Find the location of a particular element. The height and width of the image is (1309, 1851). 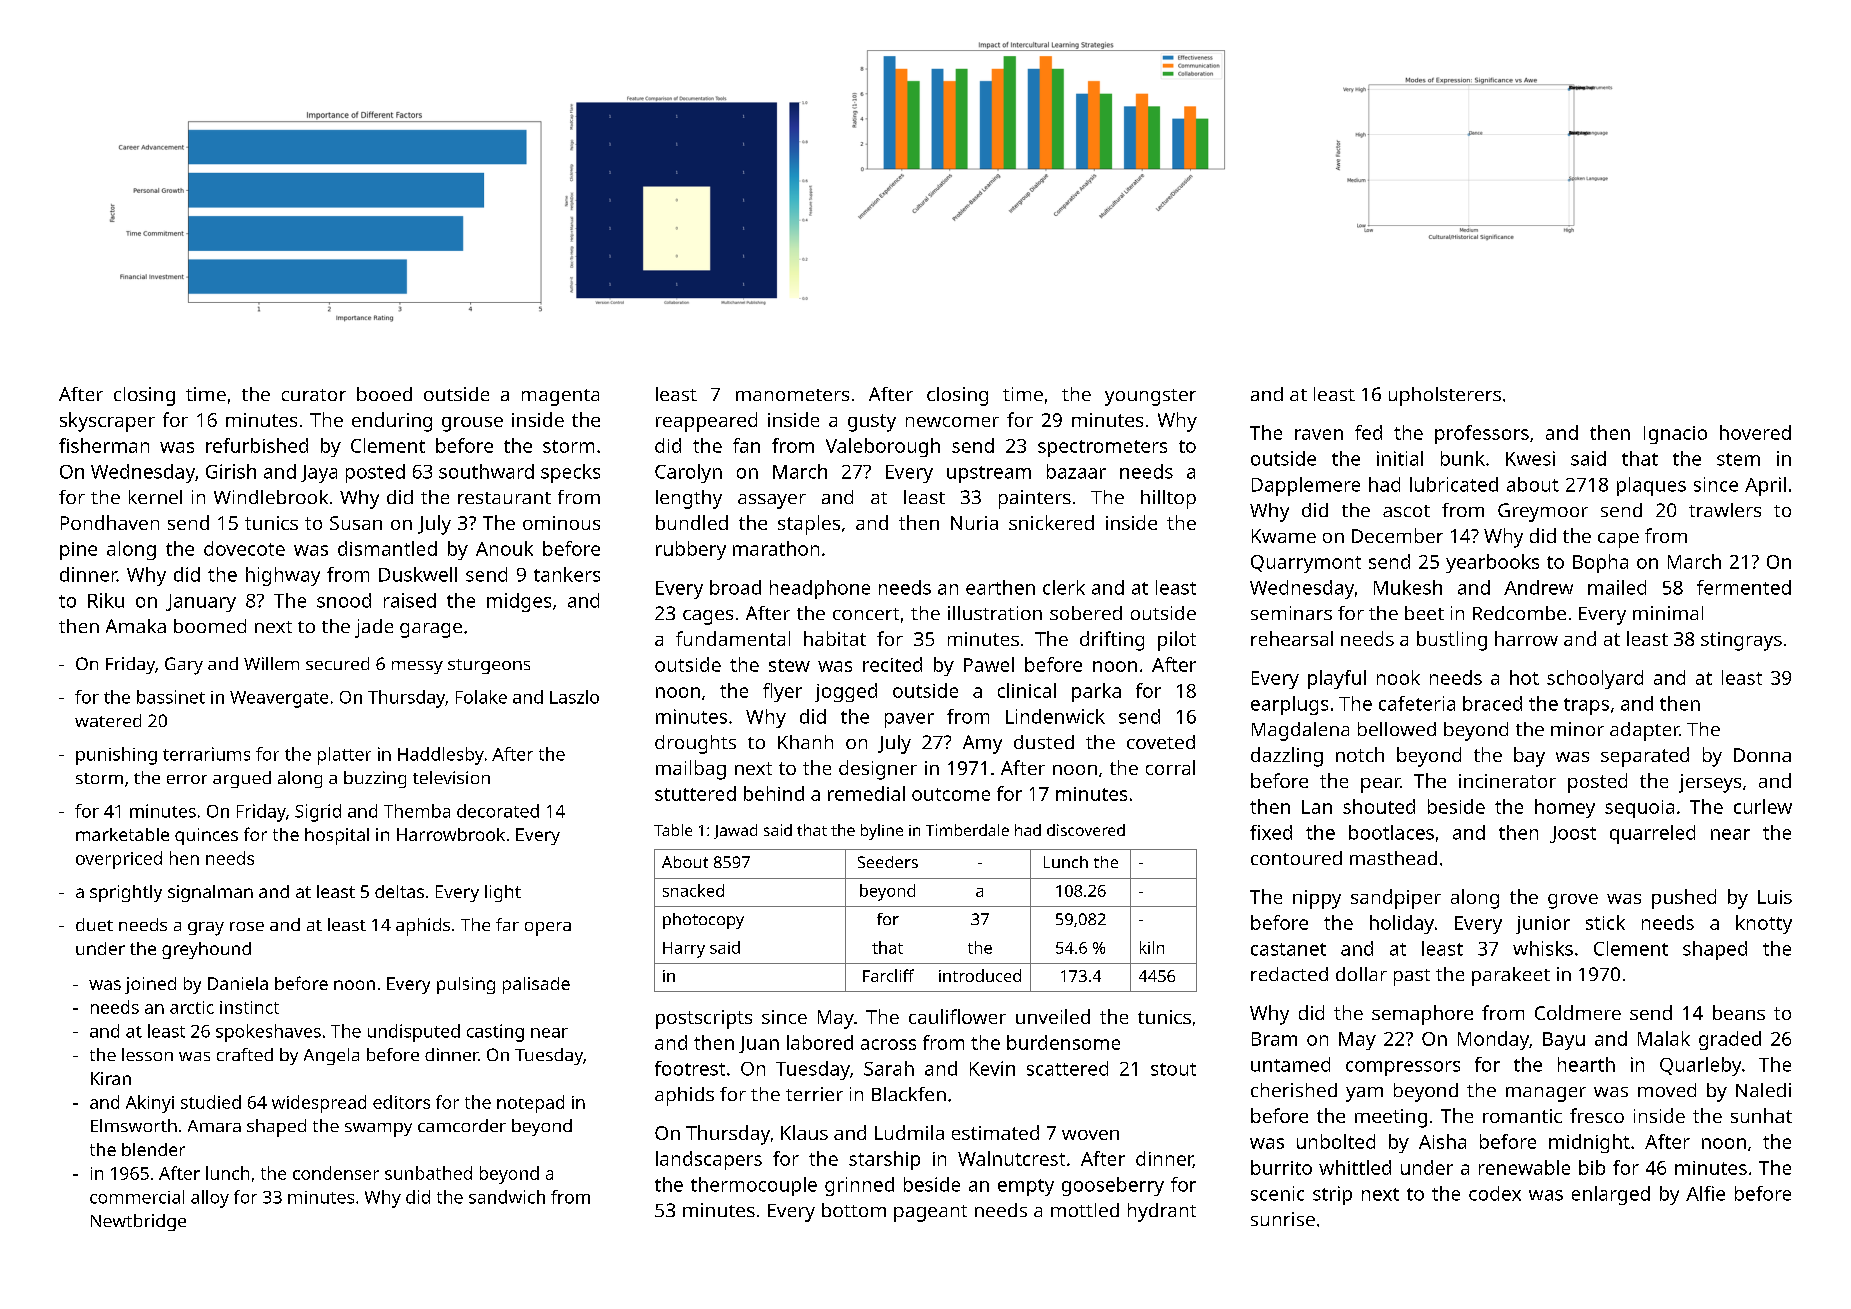

ascot is located at coordinates (1406, 511).
